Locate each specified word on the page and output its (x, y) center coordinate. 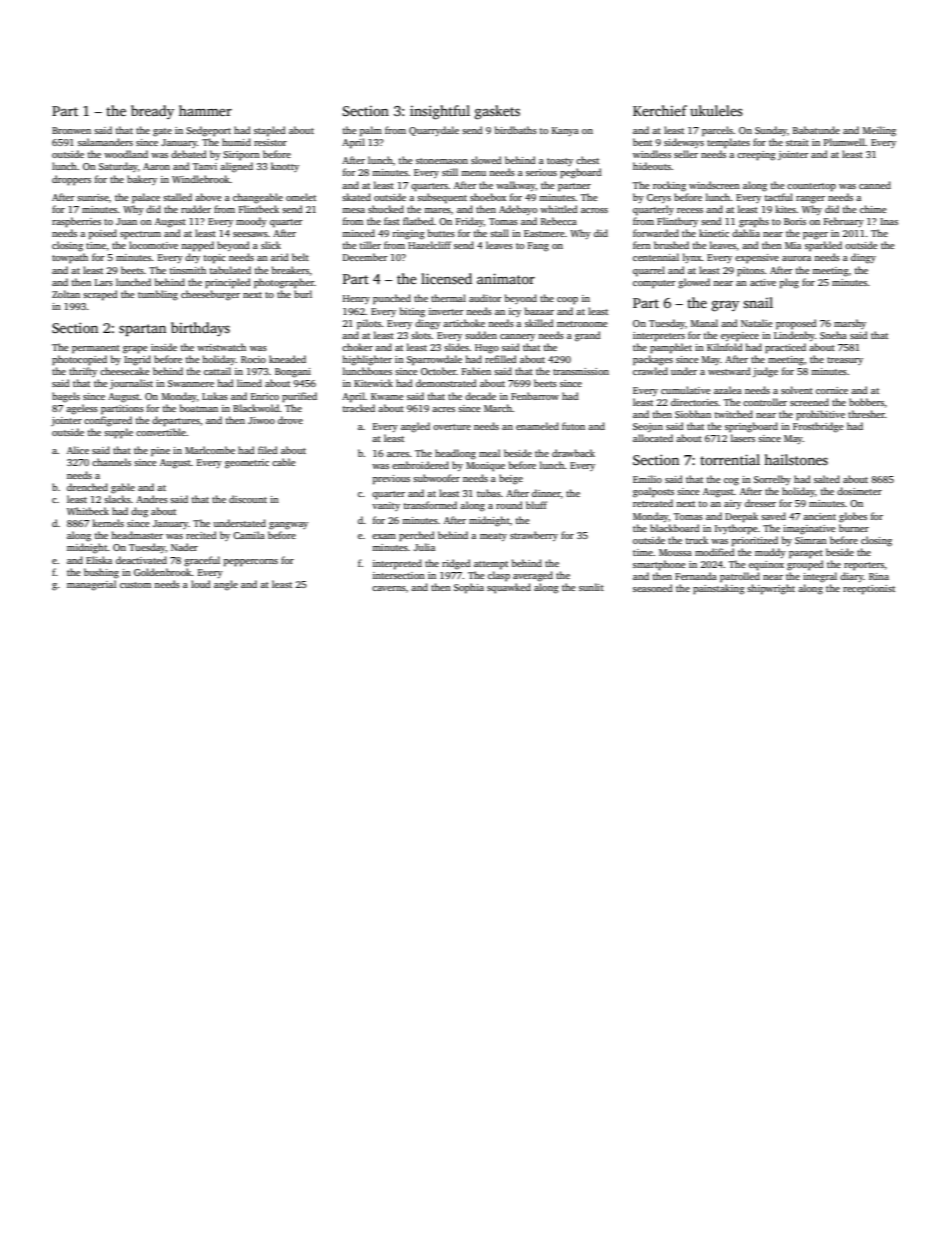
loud (201, 584)
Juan (126, 221)
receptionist (869, 589)
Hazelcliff (429, 245)
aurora (796, 258)
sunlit (591, 587)
